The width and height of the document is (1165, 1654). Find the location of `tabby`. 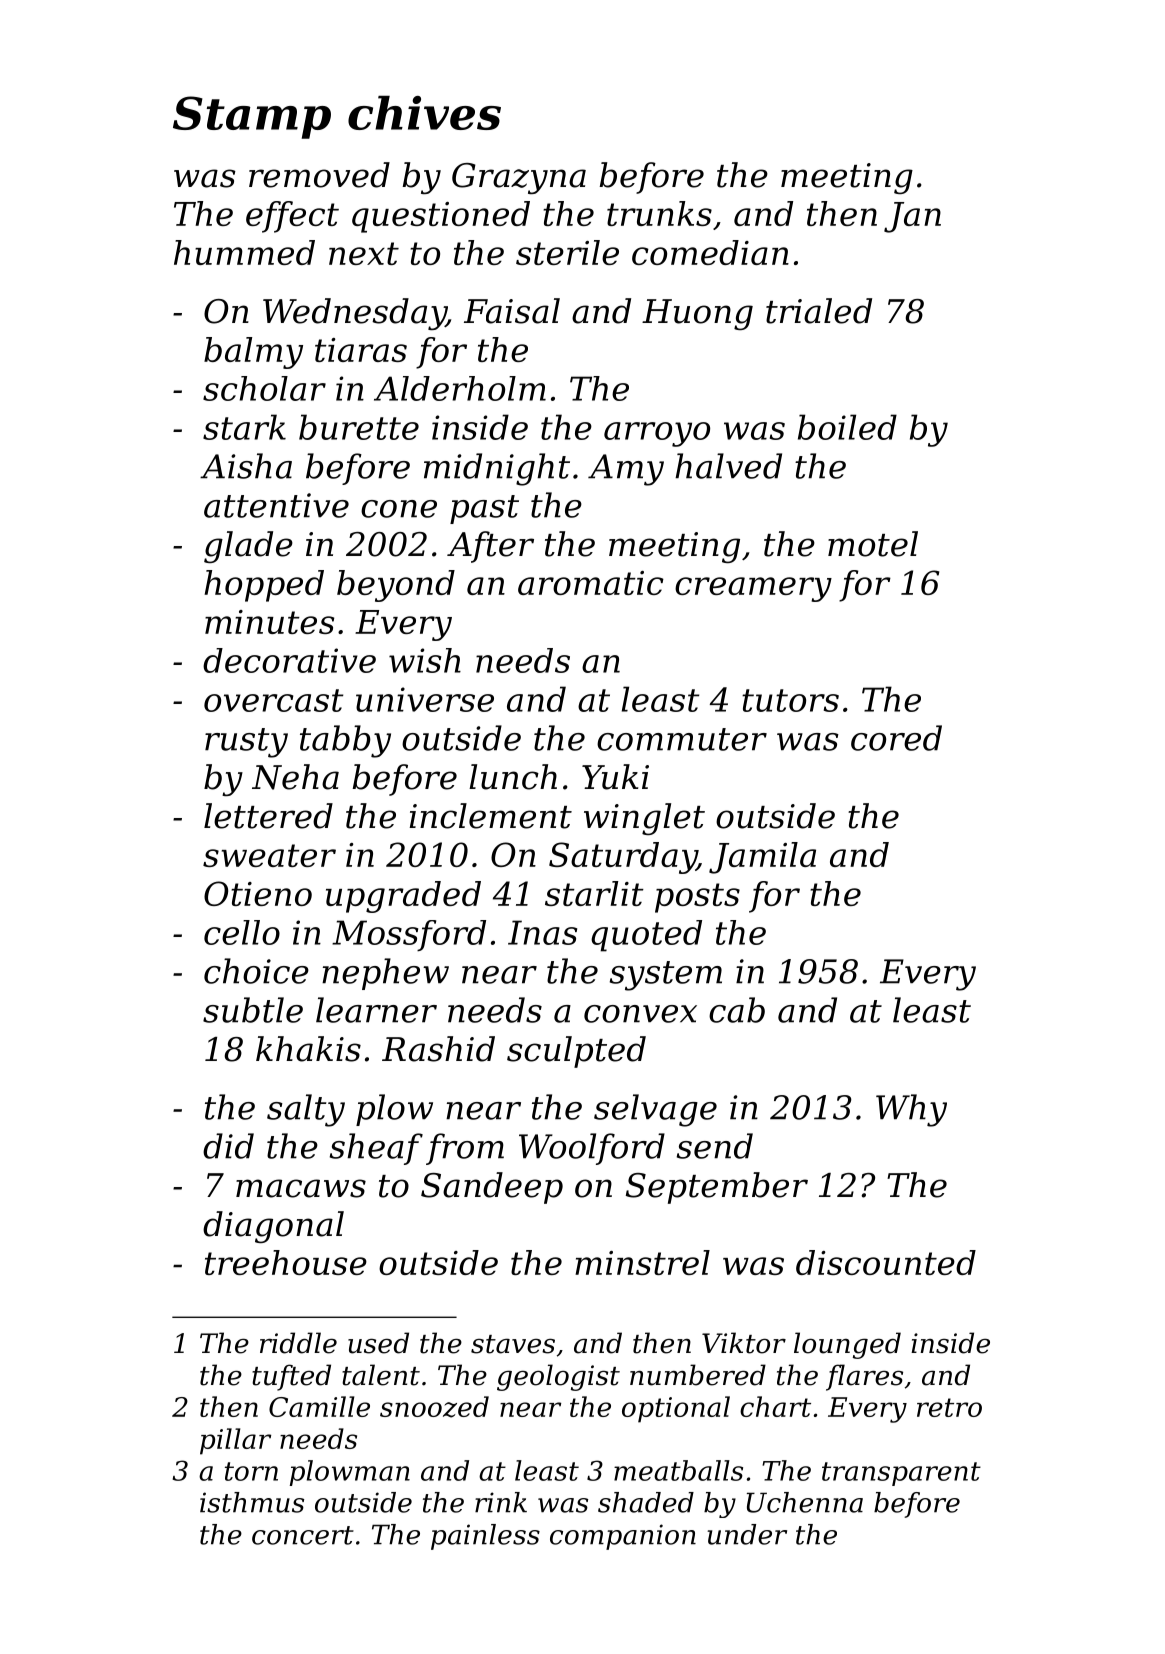

tabby is located at coordinates (345, 741).
